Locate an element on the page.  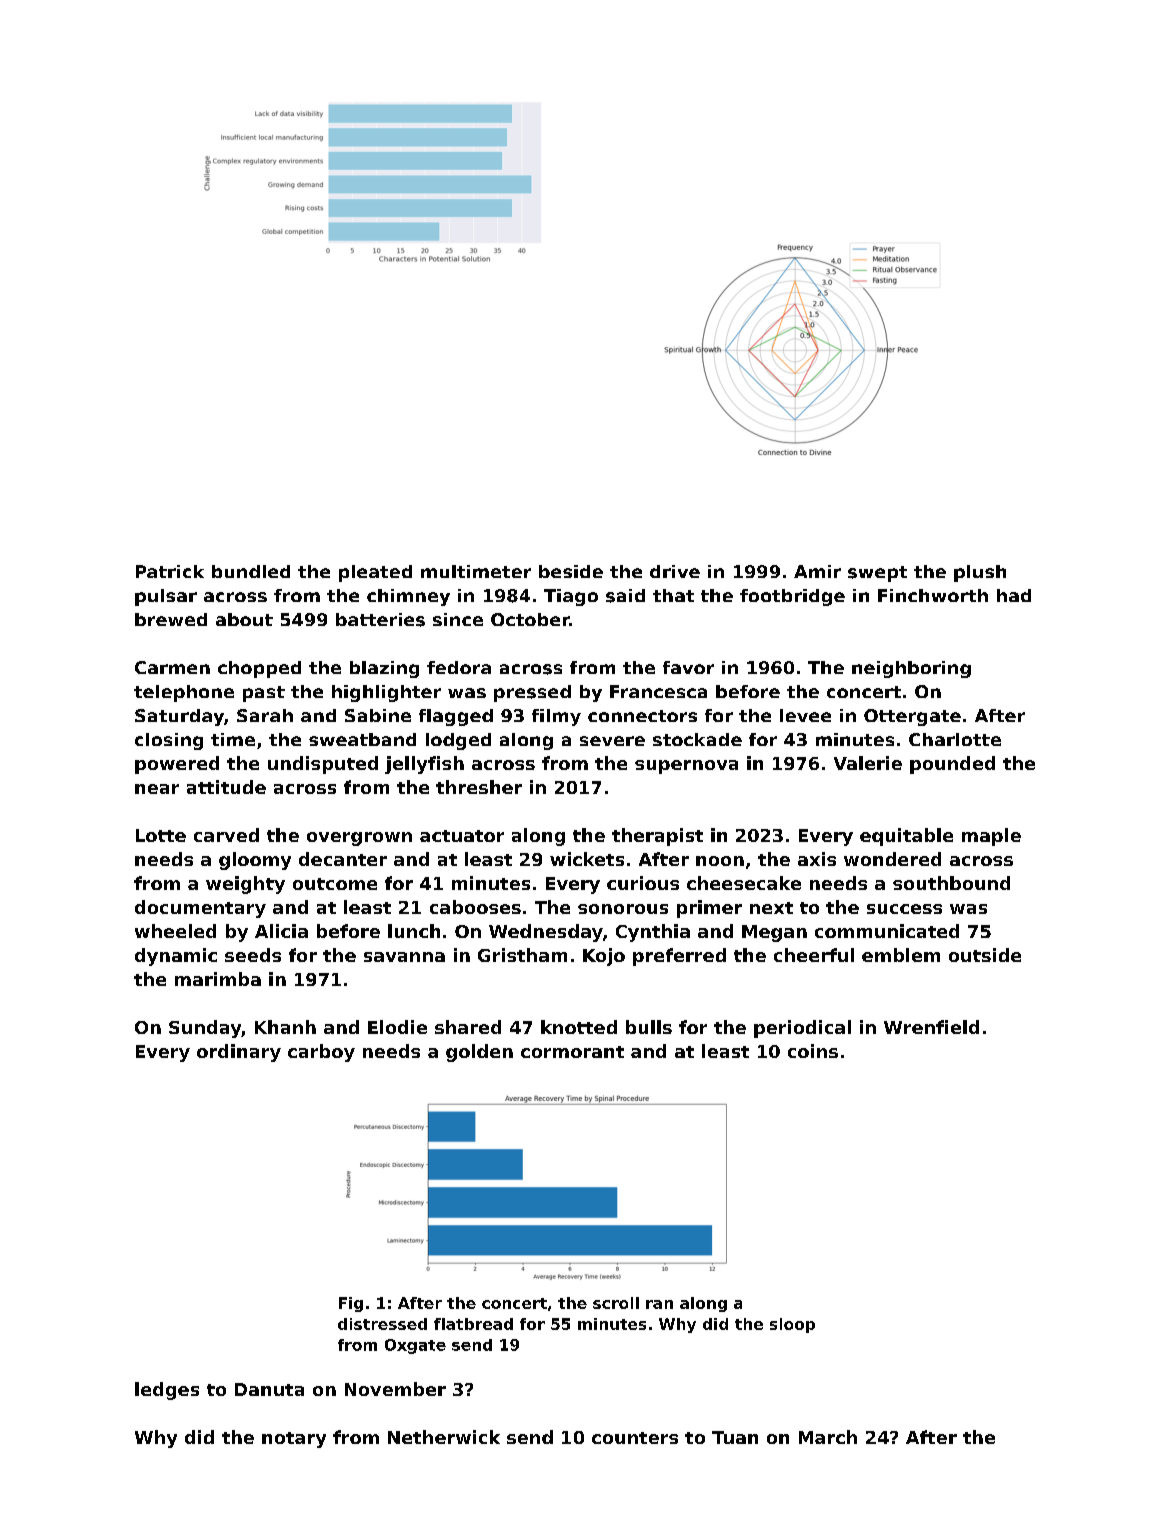
coins is located at coordinates (813, 1051).
